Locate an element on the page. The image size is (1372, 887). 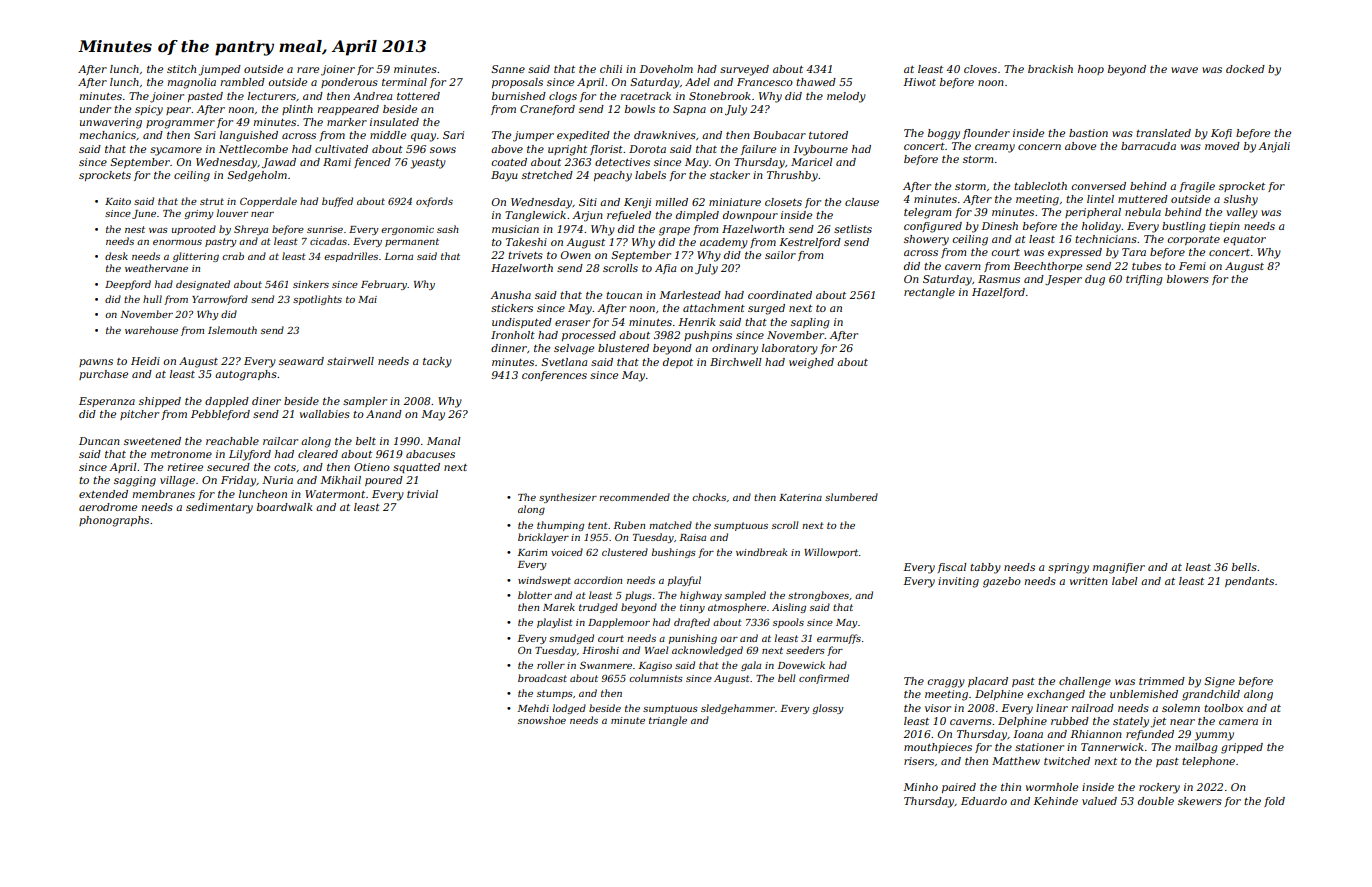
Birchwell is located at coordinates (736, 362).
